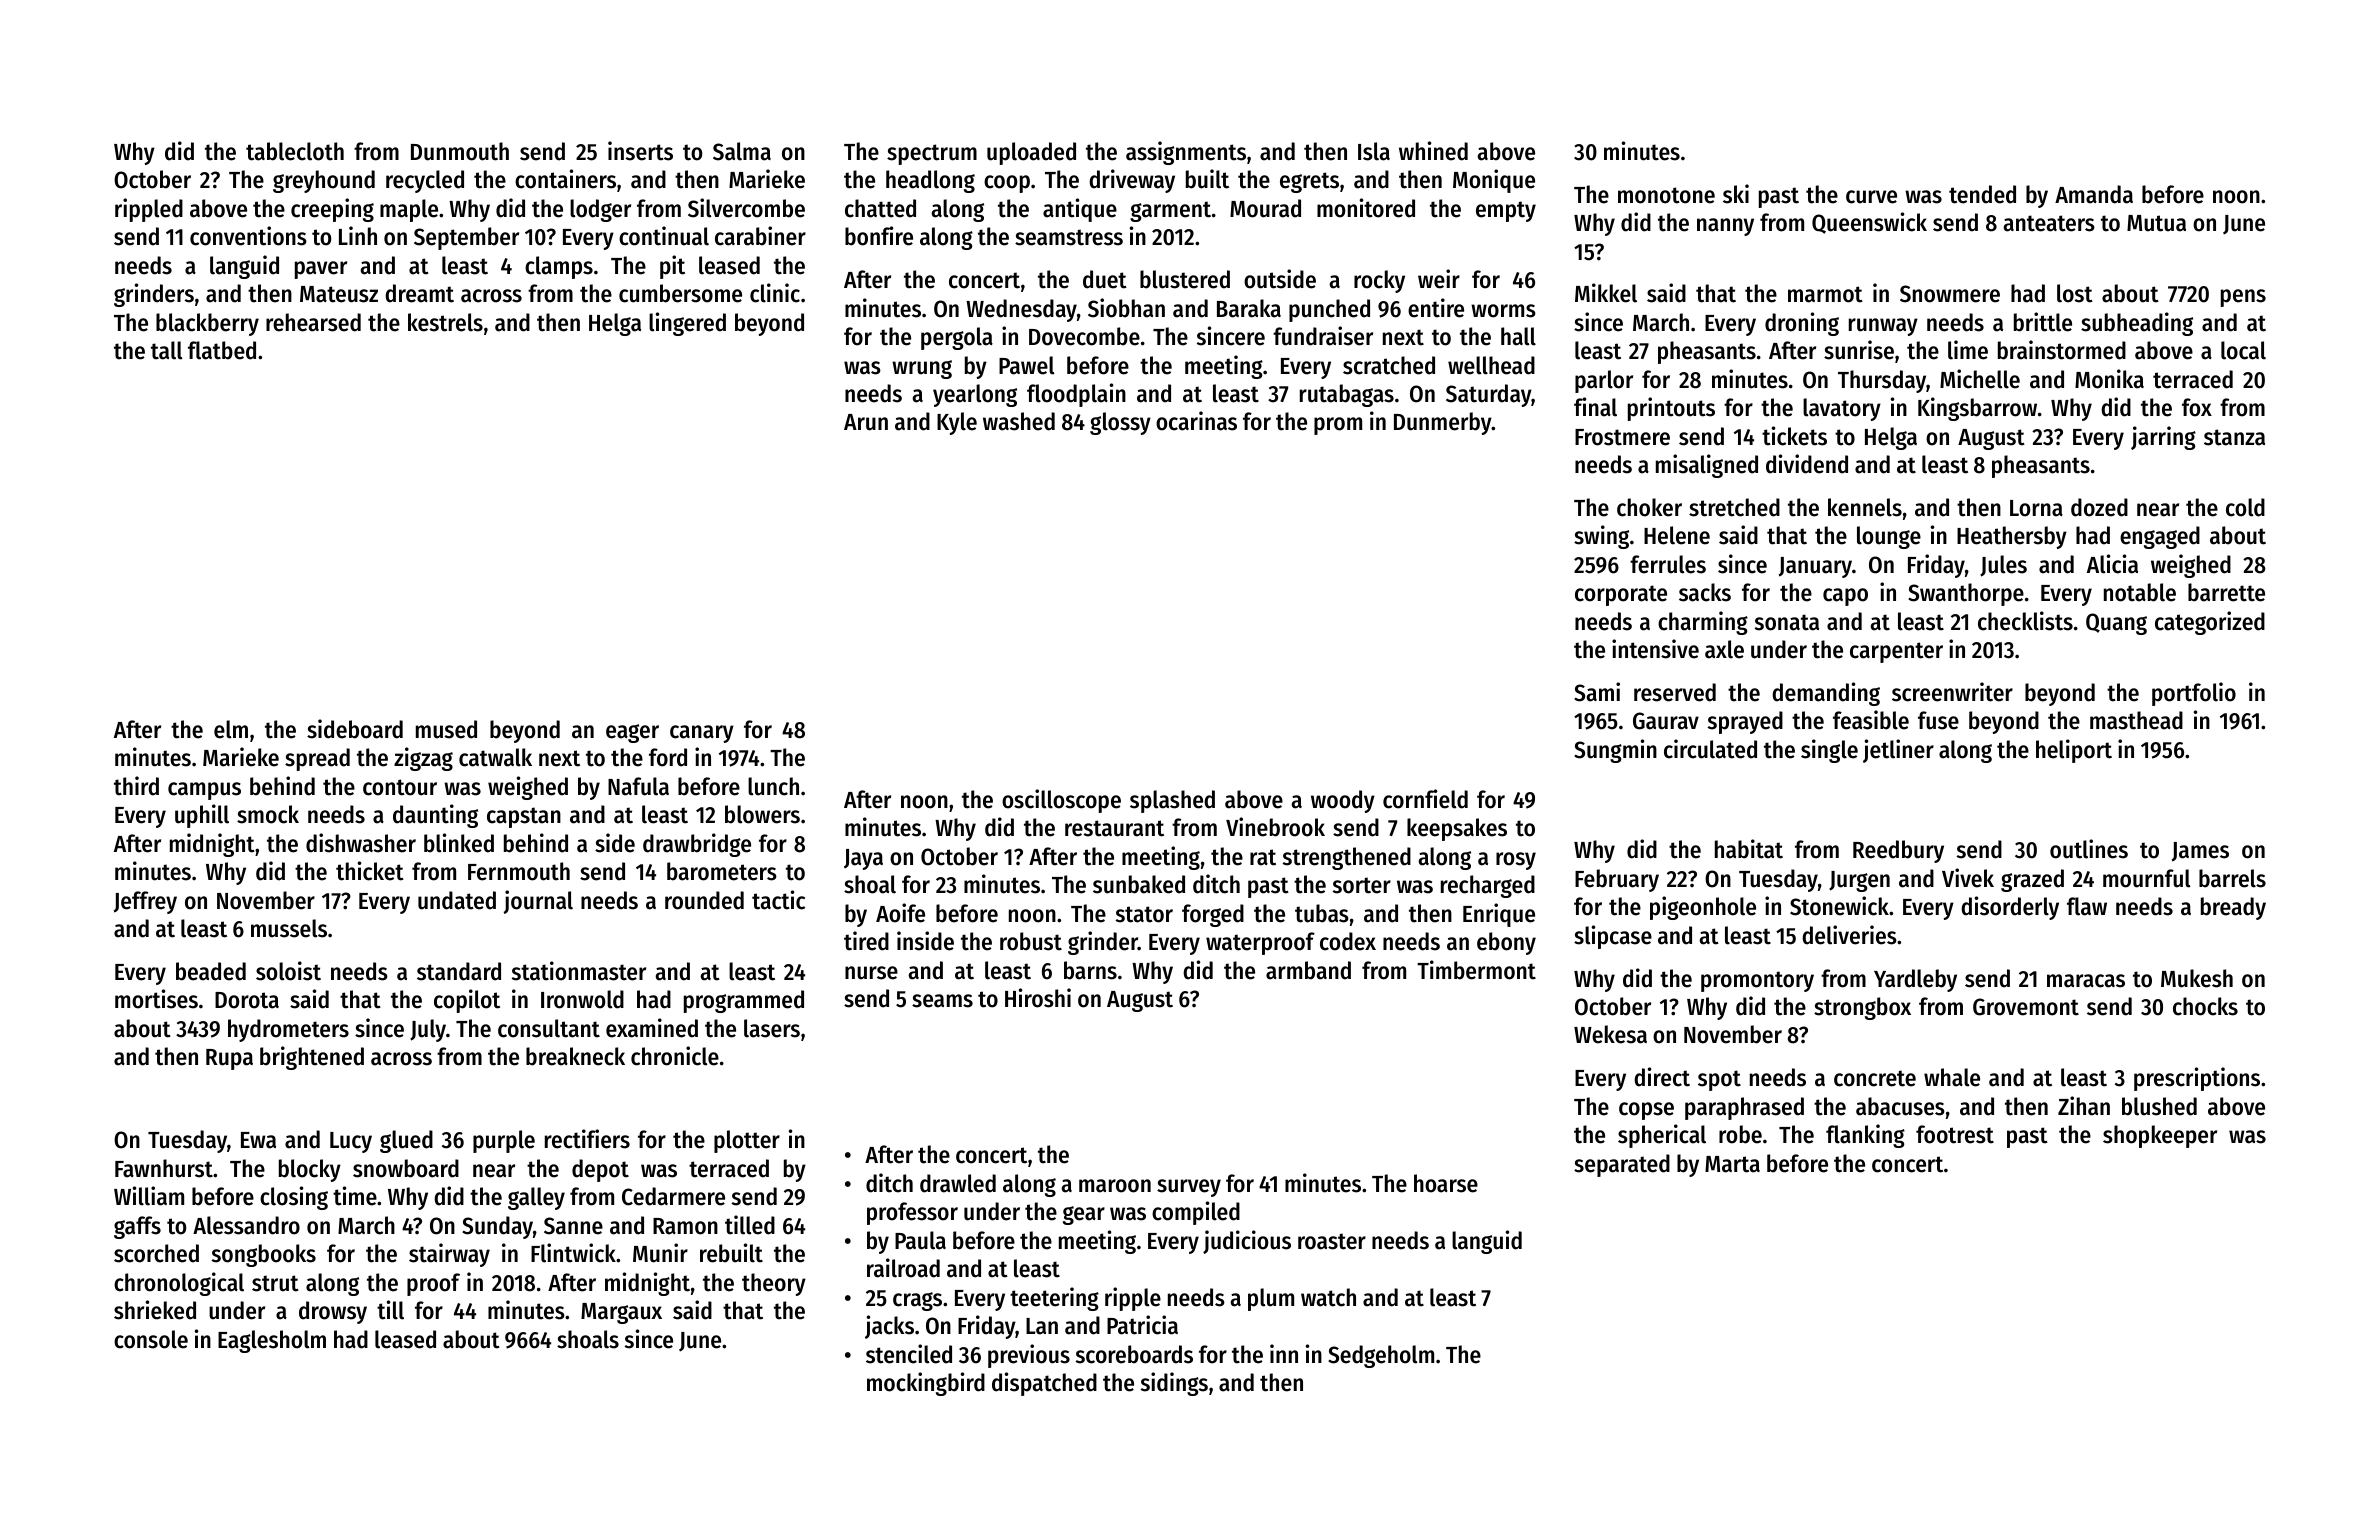  Describe the element at coordinates (1606, 293) in the screenshot. I see `Mikkel` at that location.
